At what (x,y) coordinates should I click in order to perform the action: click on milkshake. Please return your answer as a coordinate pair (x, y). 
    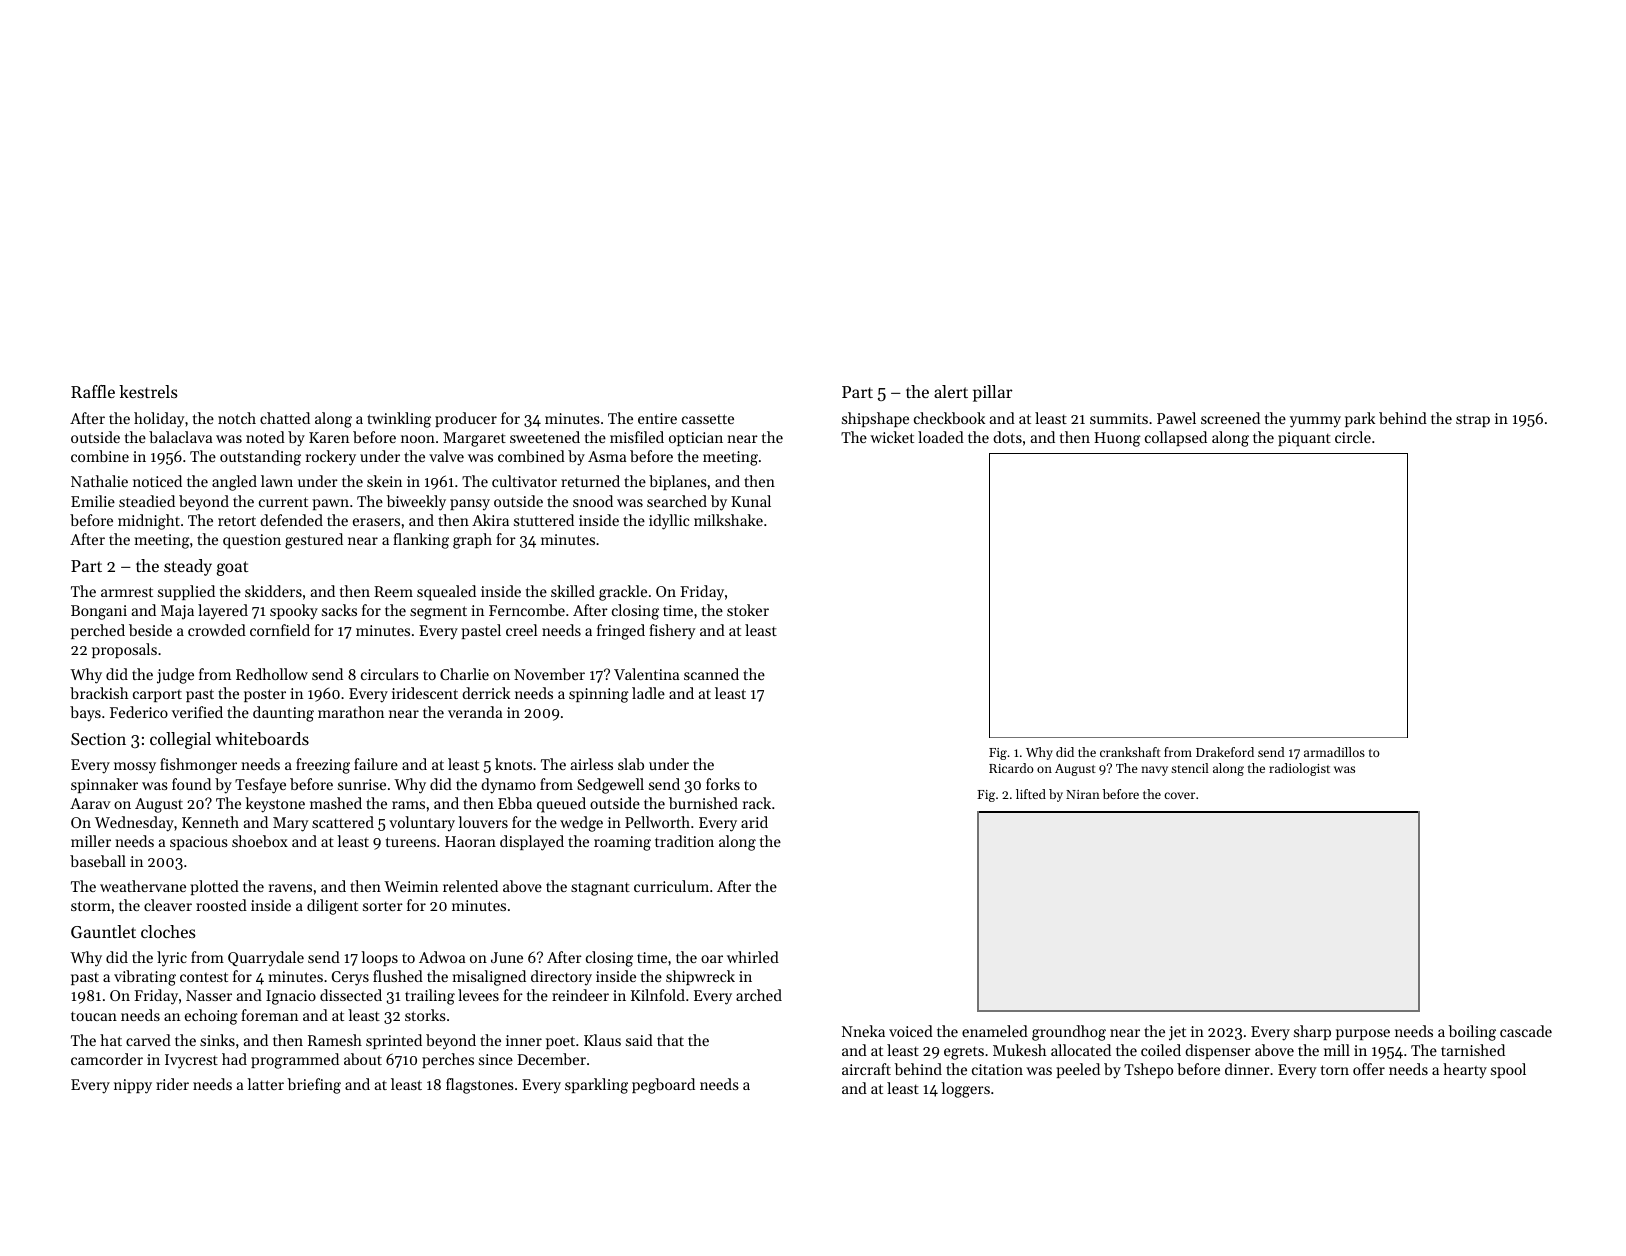
    Looking at the image, I should click on (728, 520).
